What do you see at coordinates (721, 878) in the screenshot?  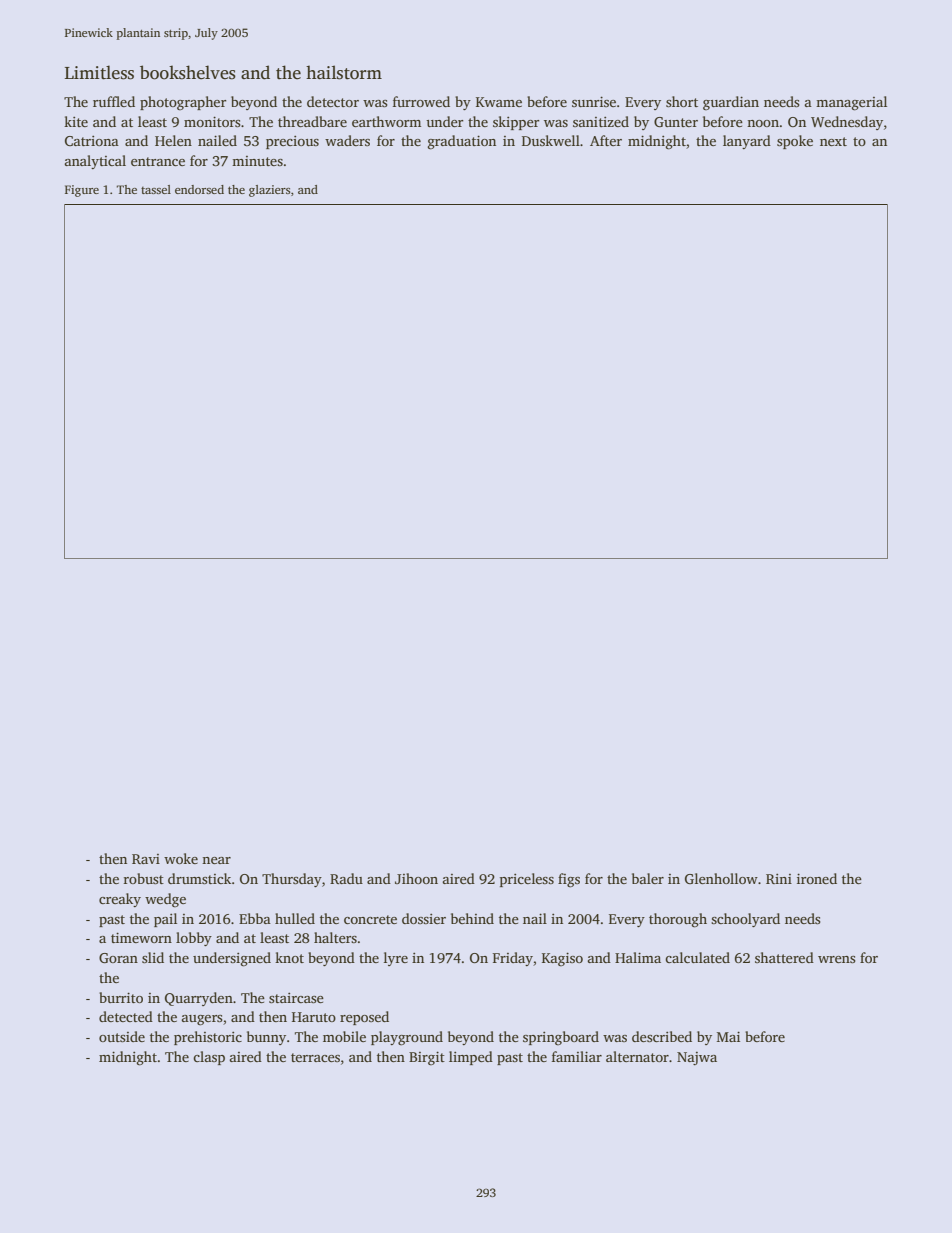 I see `Glenhollow` at bounding box center [721, 878].
